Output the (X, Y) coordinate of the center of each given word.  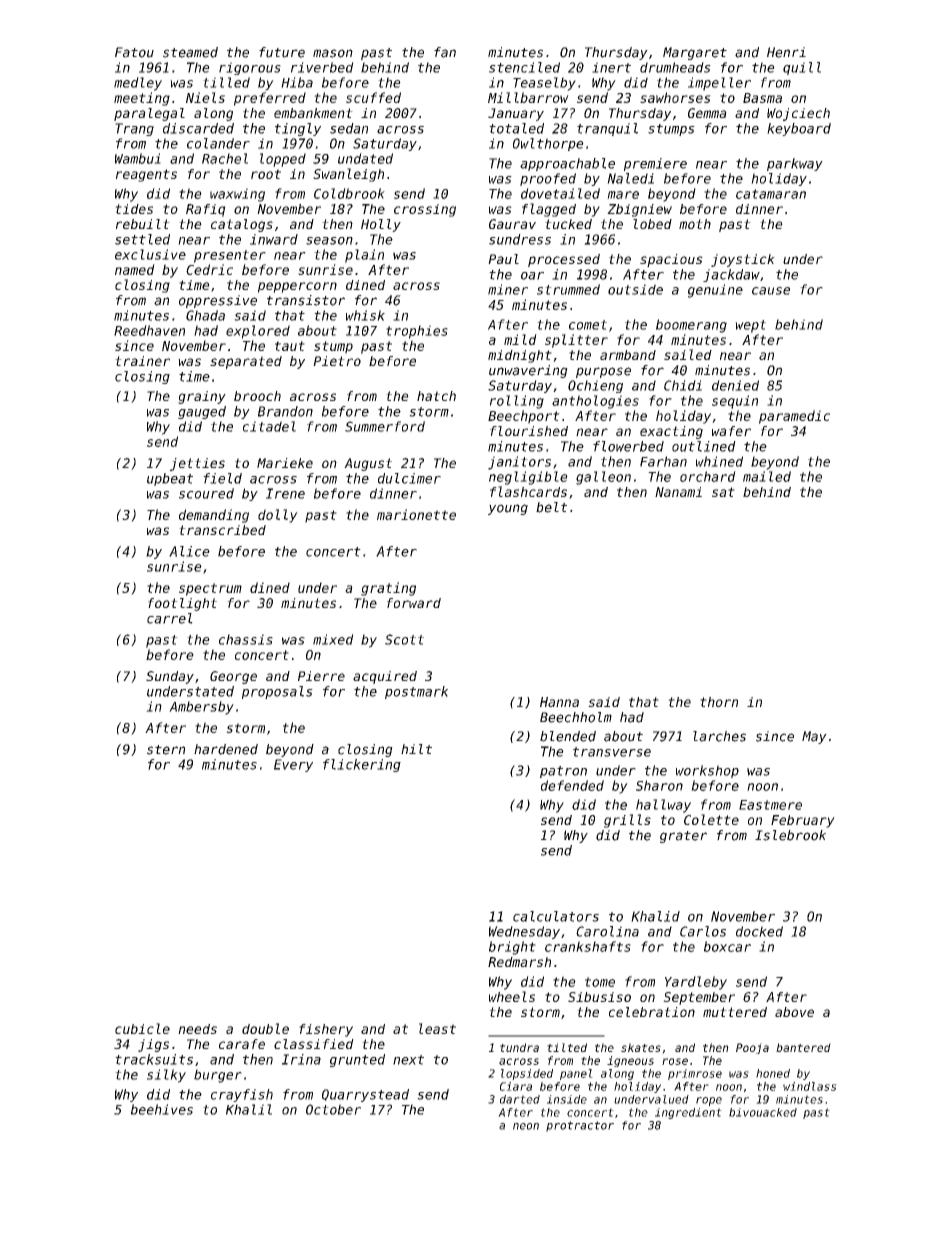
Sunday (170, 677)
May (814, 737)
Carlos (703, 931)
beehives (162, 1109)
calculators (556, 916)
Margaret (695, 53)
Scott (404, 639)
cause (771, 291)
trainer (142, 361)
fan (445, 52)
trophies (417, 332)
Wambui (138, 158)
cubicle (142, 1028)
